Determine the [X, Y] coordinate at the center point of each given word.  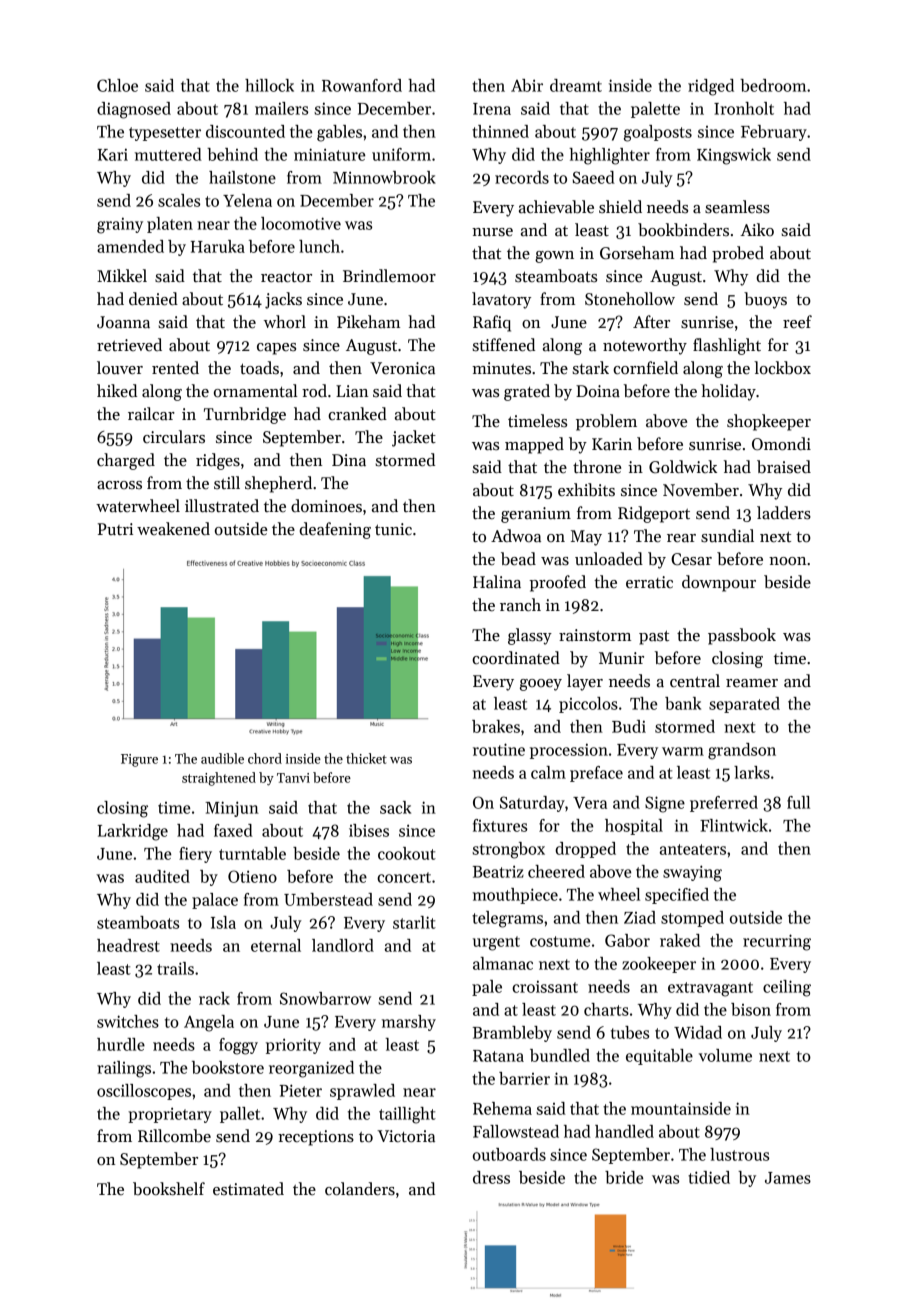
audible [222, 758]
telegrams [507, 919]
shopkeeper [769, 422]
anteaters [693, 849]
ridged [711, 87]
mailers [281, 108]
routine [499, 749]
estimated [248, 1189]
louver [120, 368]
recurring [777, 942]
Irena [492, 109]
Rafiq [492, 323]
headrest [128, 945]
